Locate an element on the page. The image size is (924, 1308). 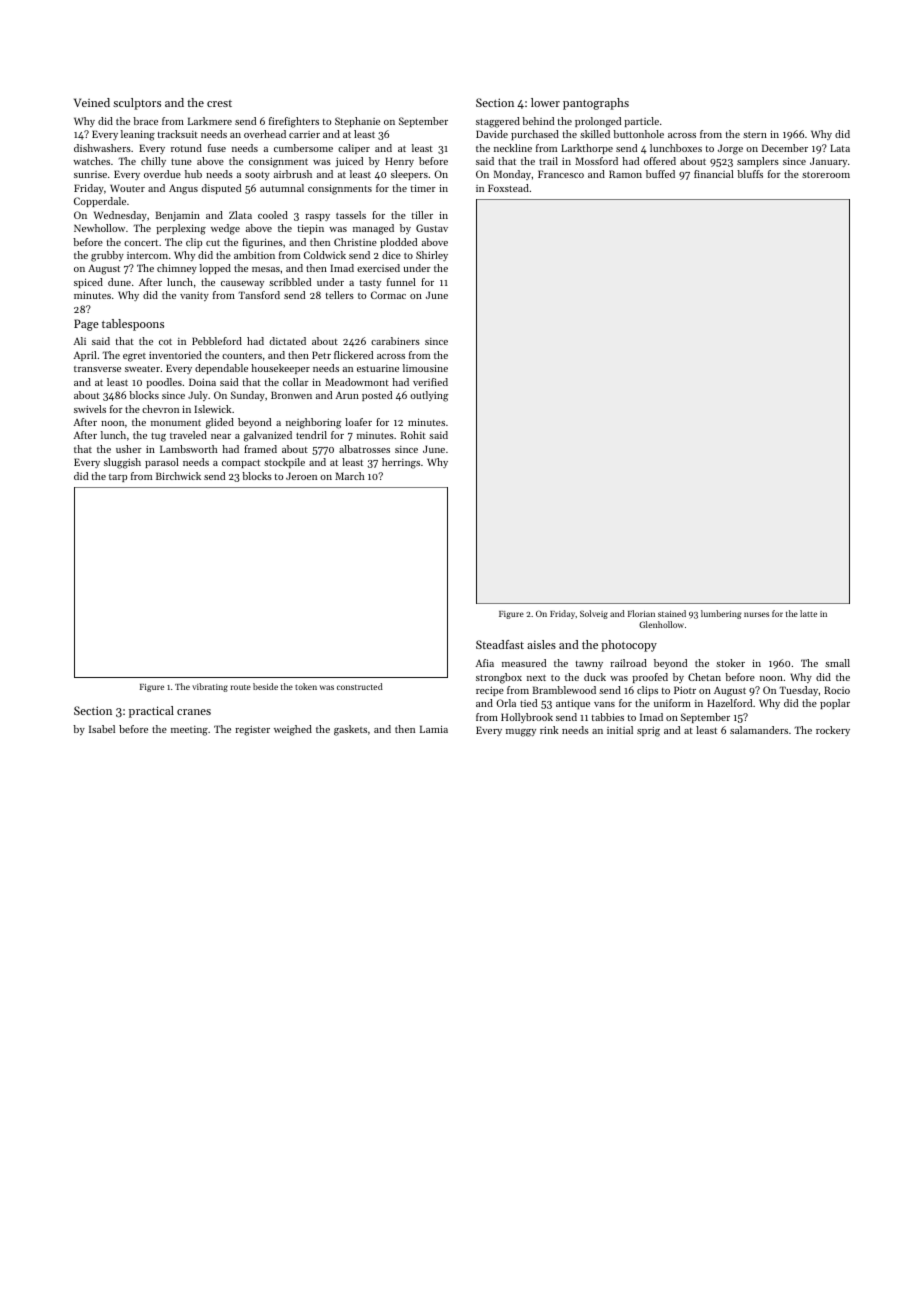
latte is located at coordinates (808, 613).
